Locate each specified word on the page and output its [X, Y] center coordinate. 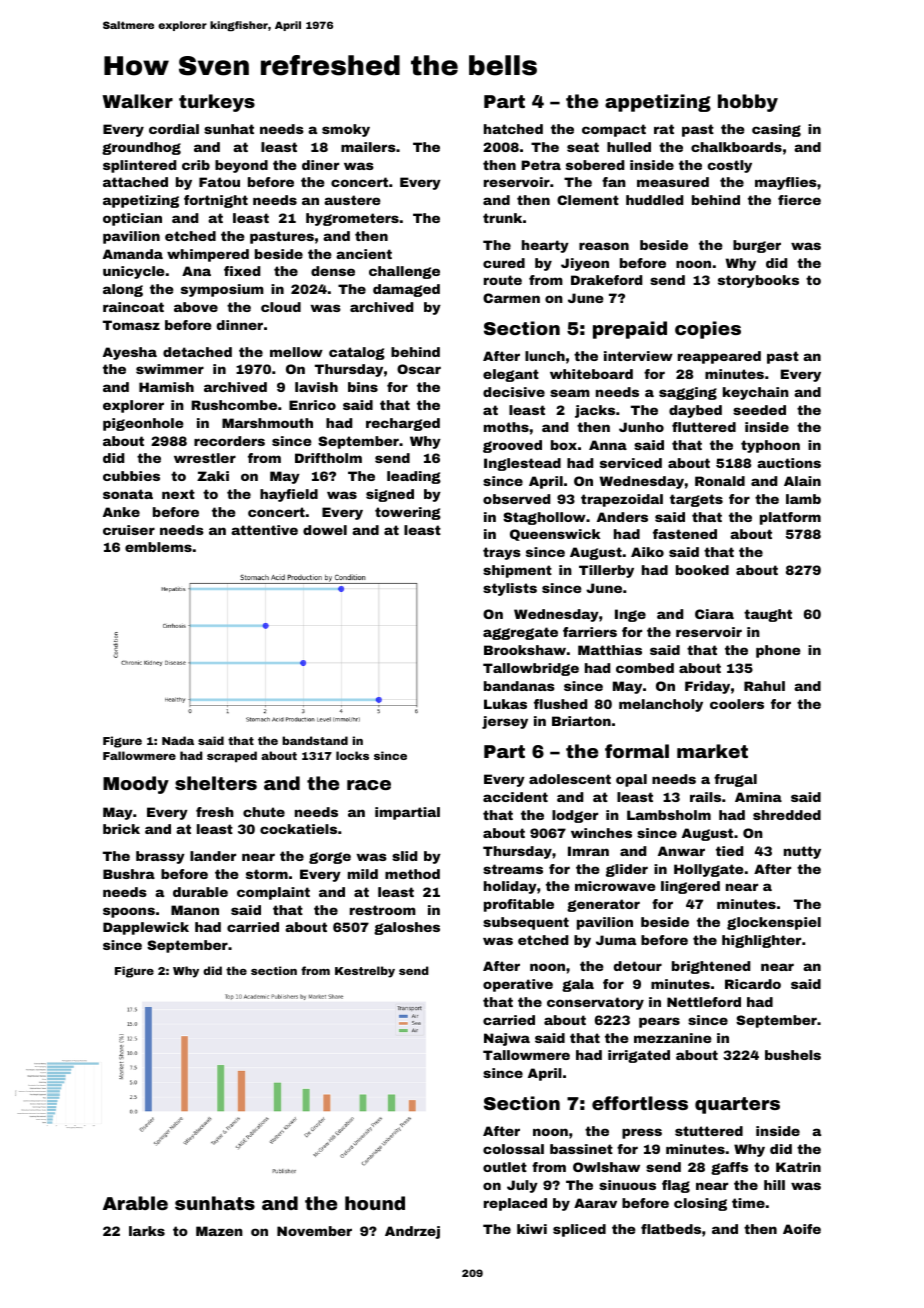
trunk [502, 218]
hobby [748, 103]
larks [147, 1231]
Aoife [802, 1229]
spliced [579, 1230]
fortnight [216, 201]
